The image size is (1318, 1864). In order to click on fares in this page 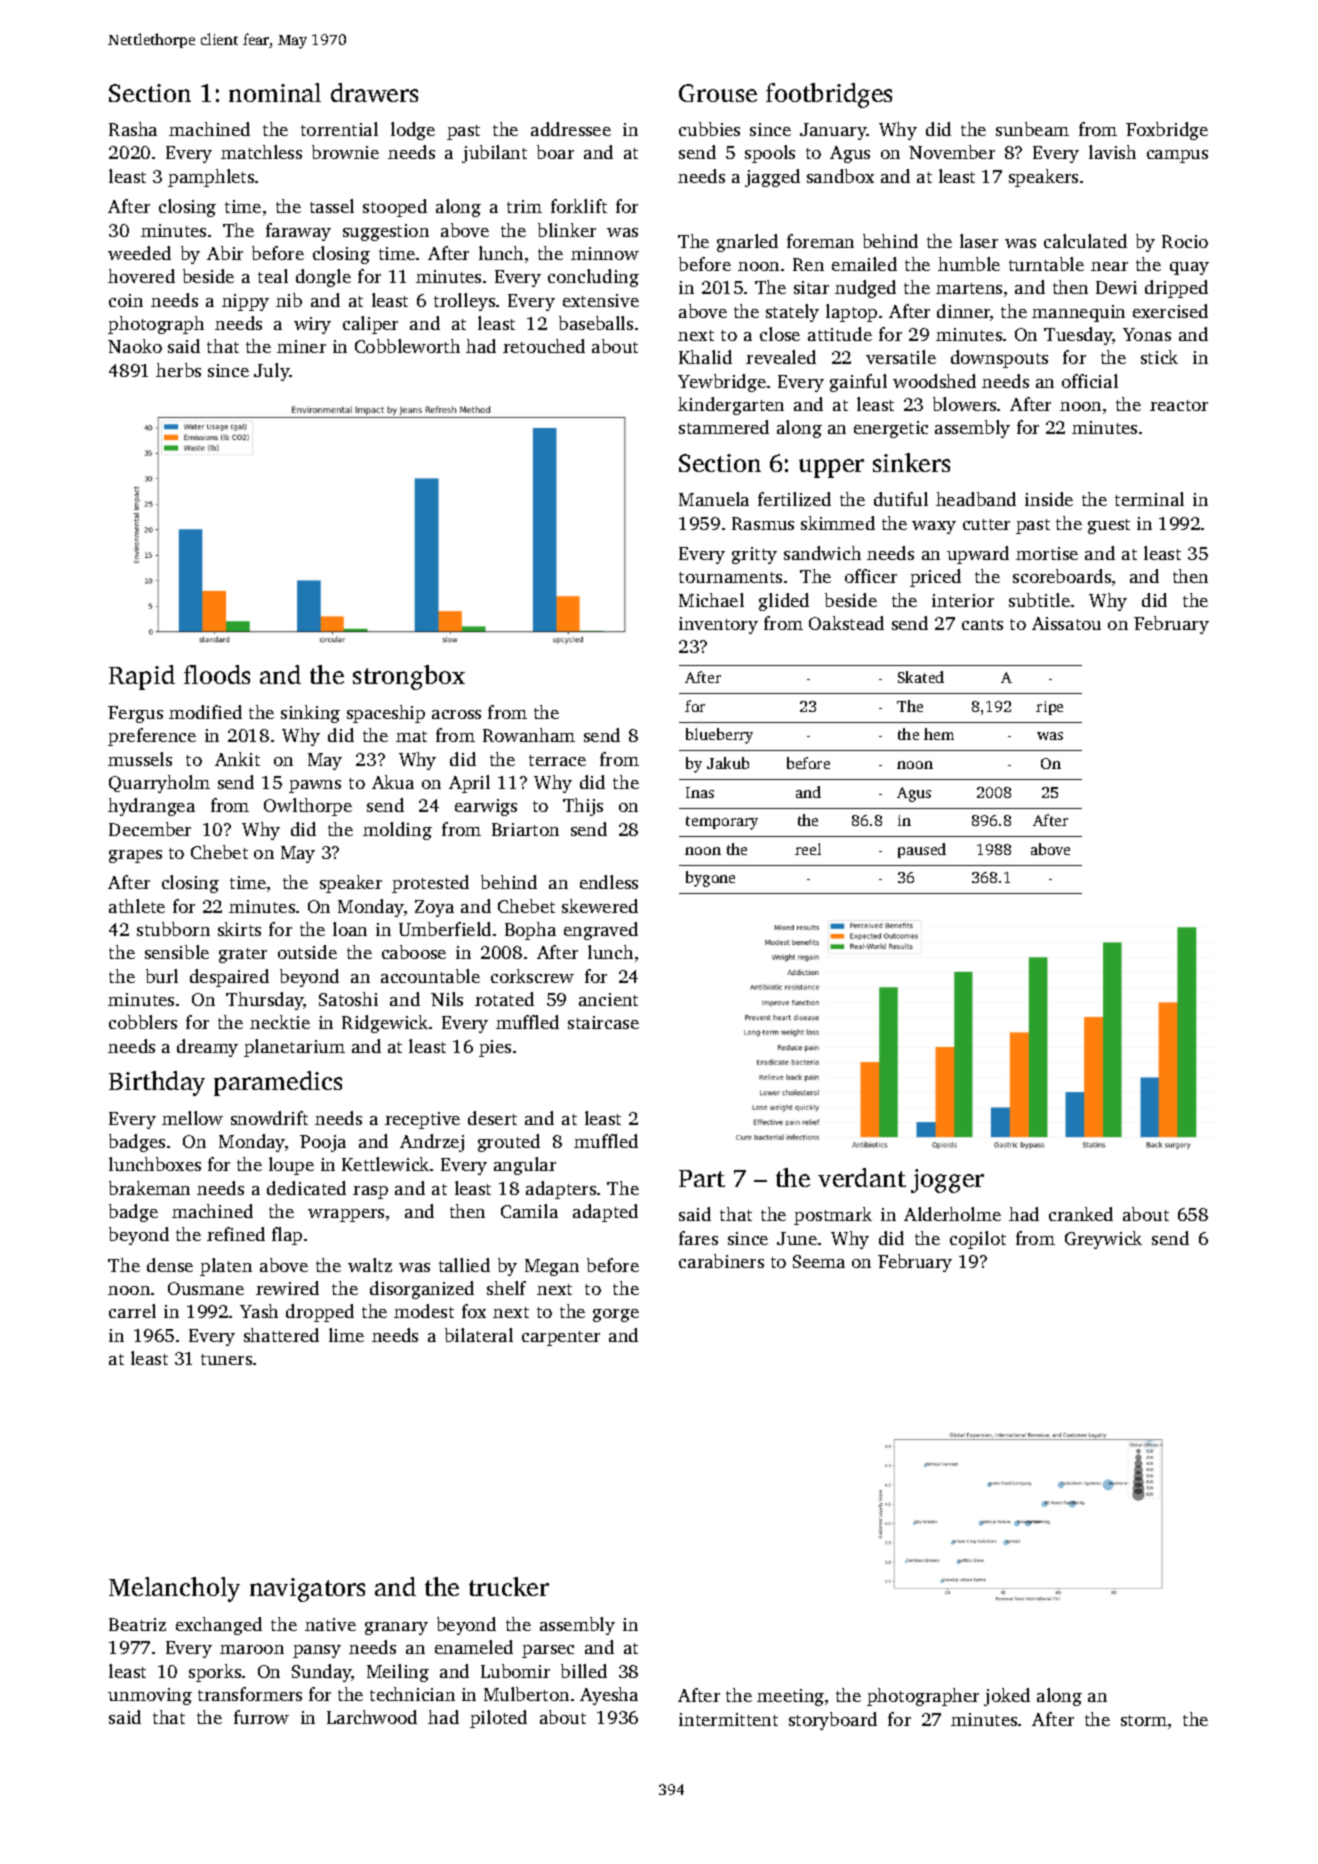, I will do `click(698, 1238)`.
